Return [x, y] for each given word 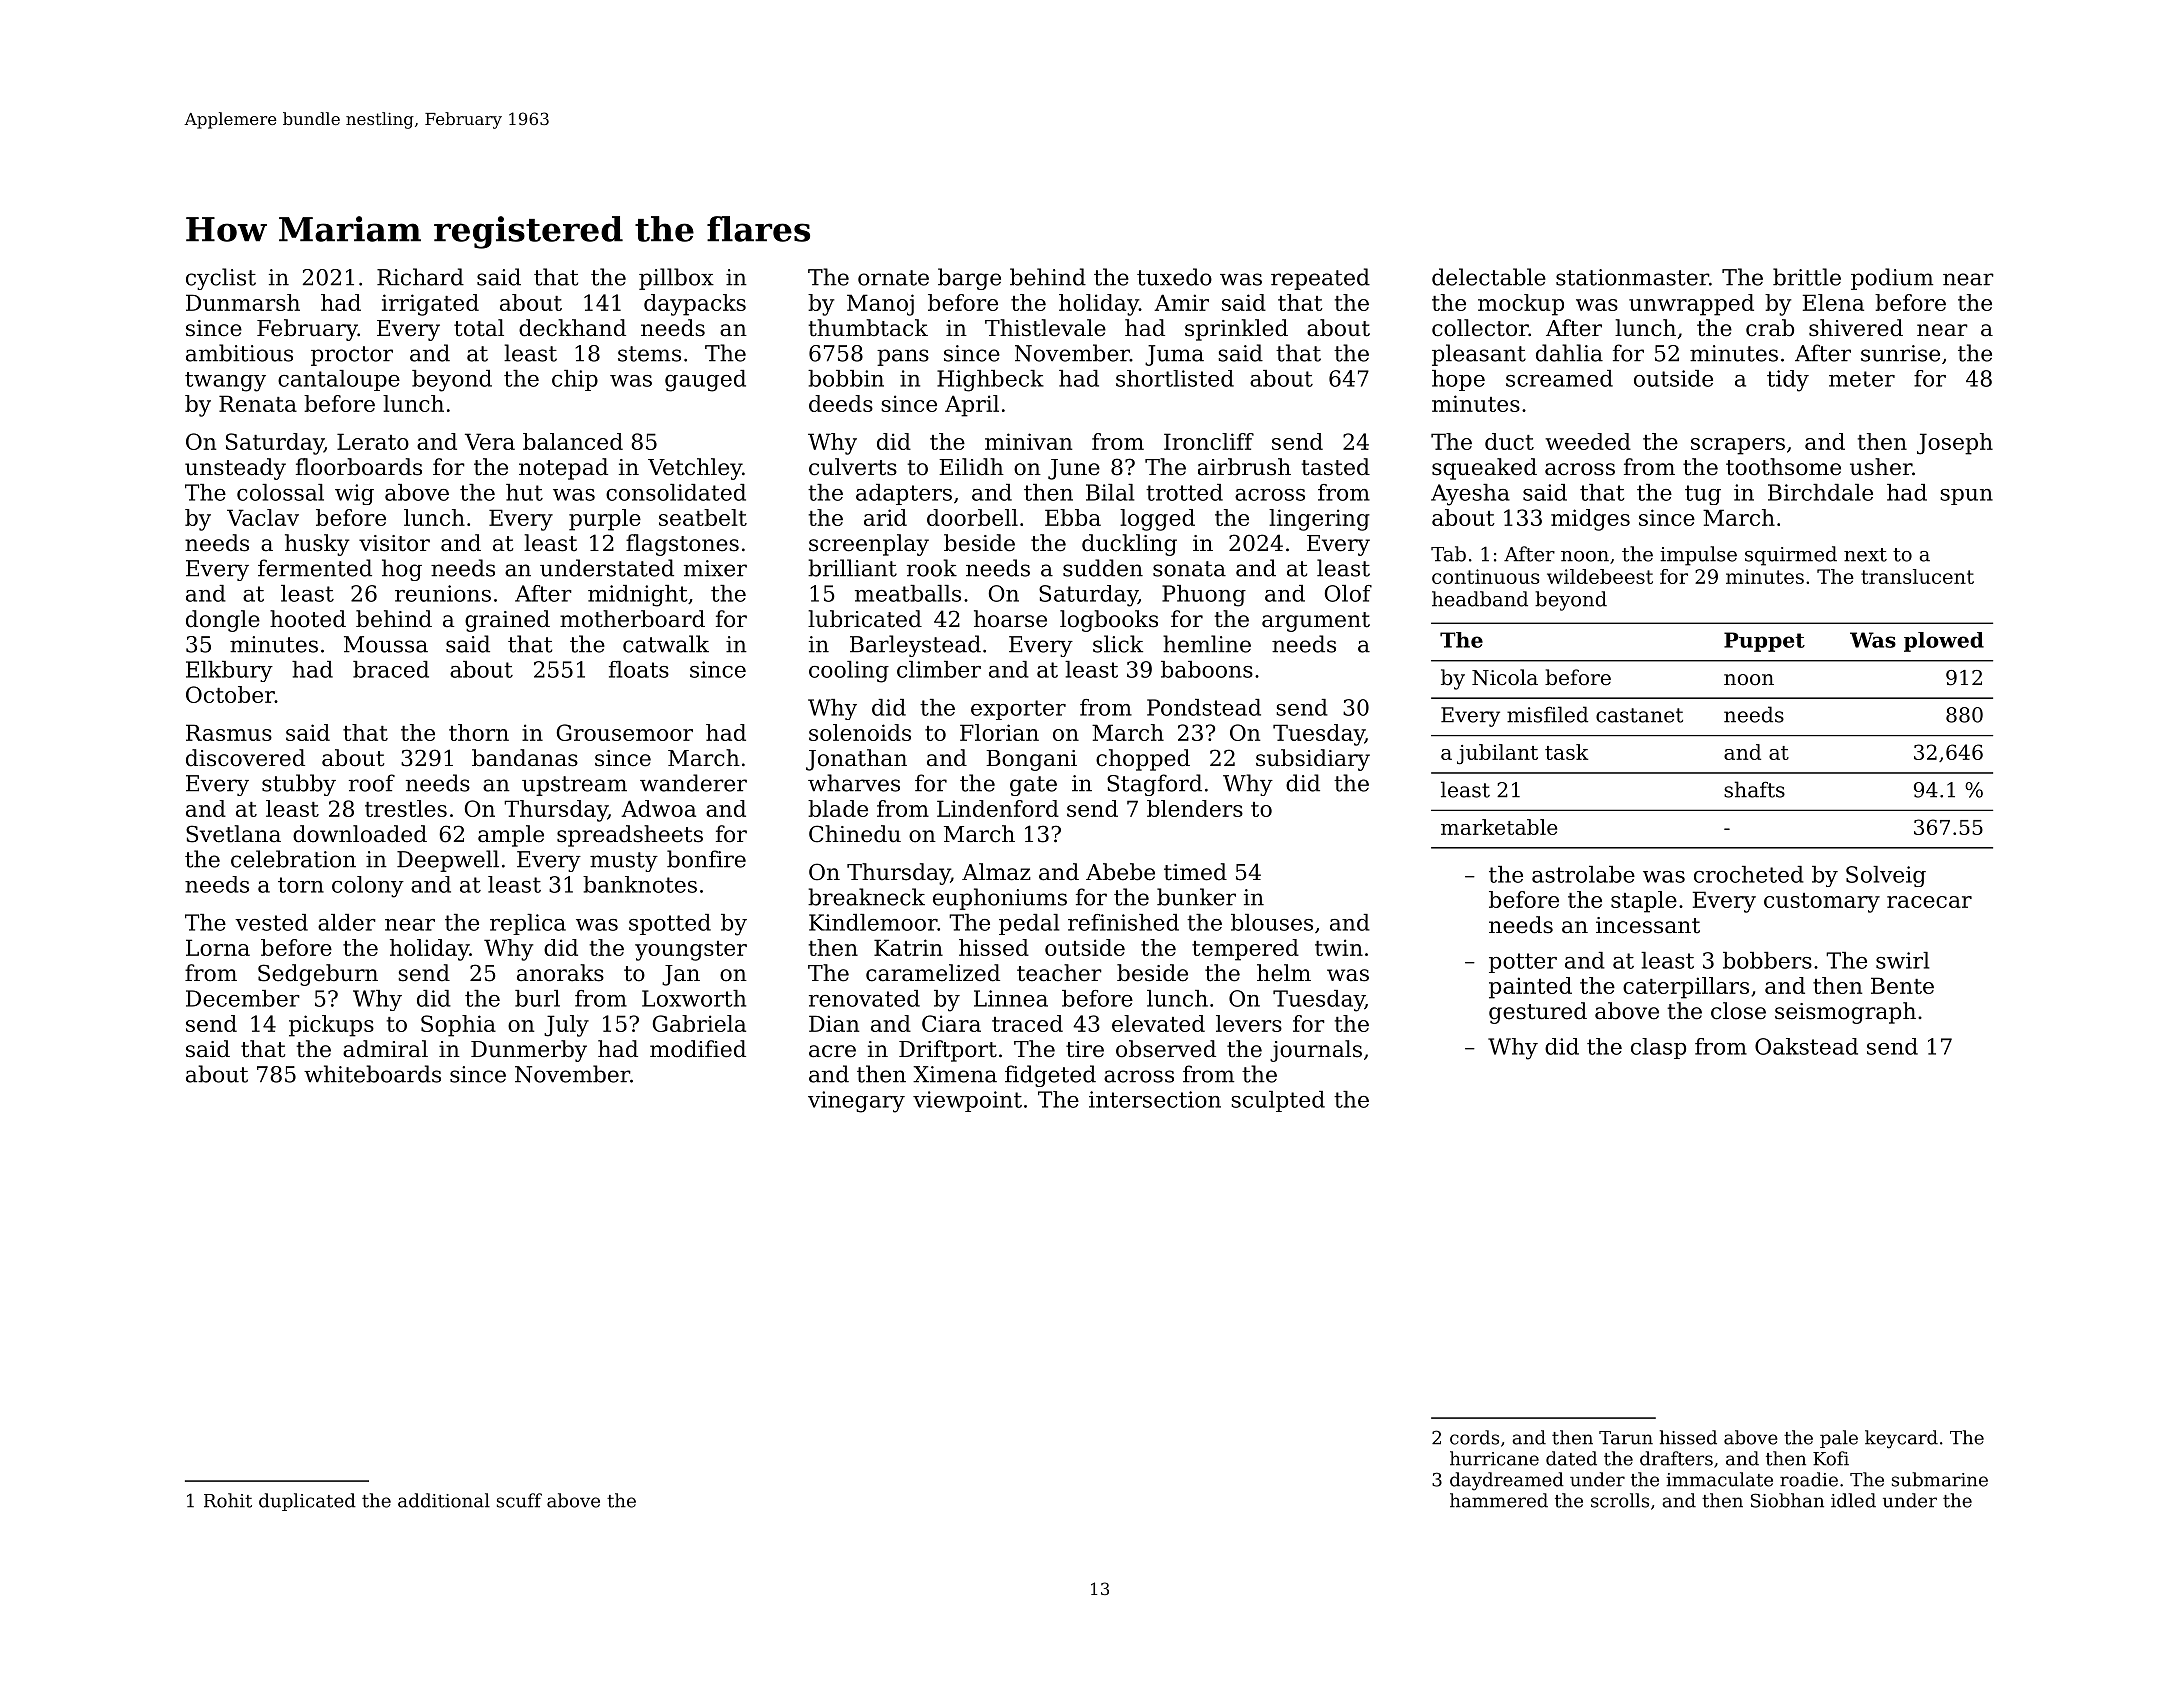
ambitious [239, 353]
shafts [1754, 789]
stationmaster [1632, 277]
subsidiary [1313, 760]
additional [444, 1500]
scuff [519, 1500]
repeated [1320, 279]
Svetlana [233, 834]
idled [1853, 1500]
